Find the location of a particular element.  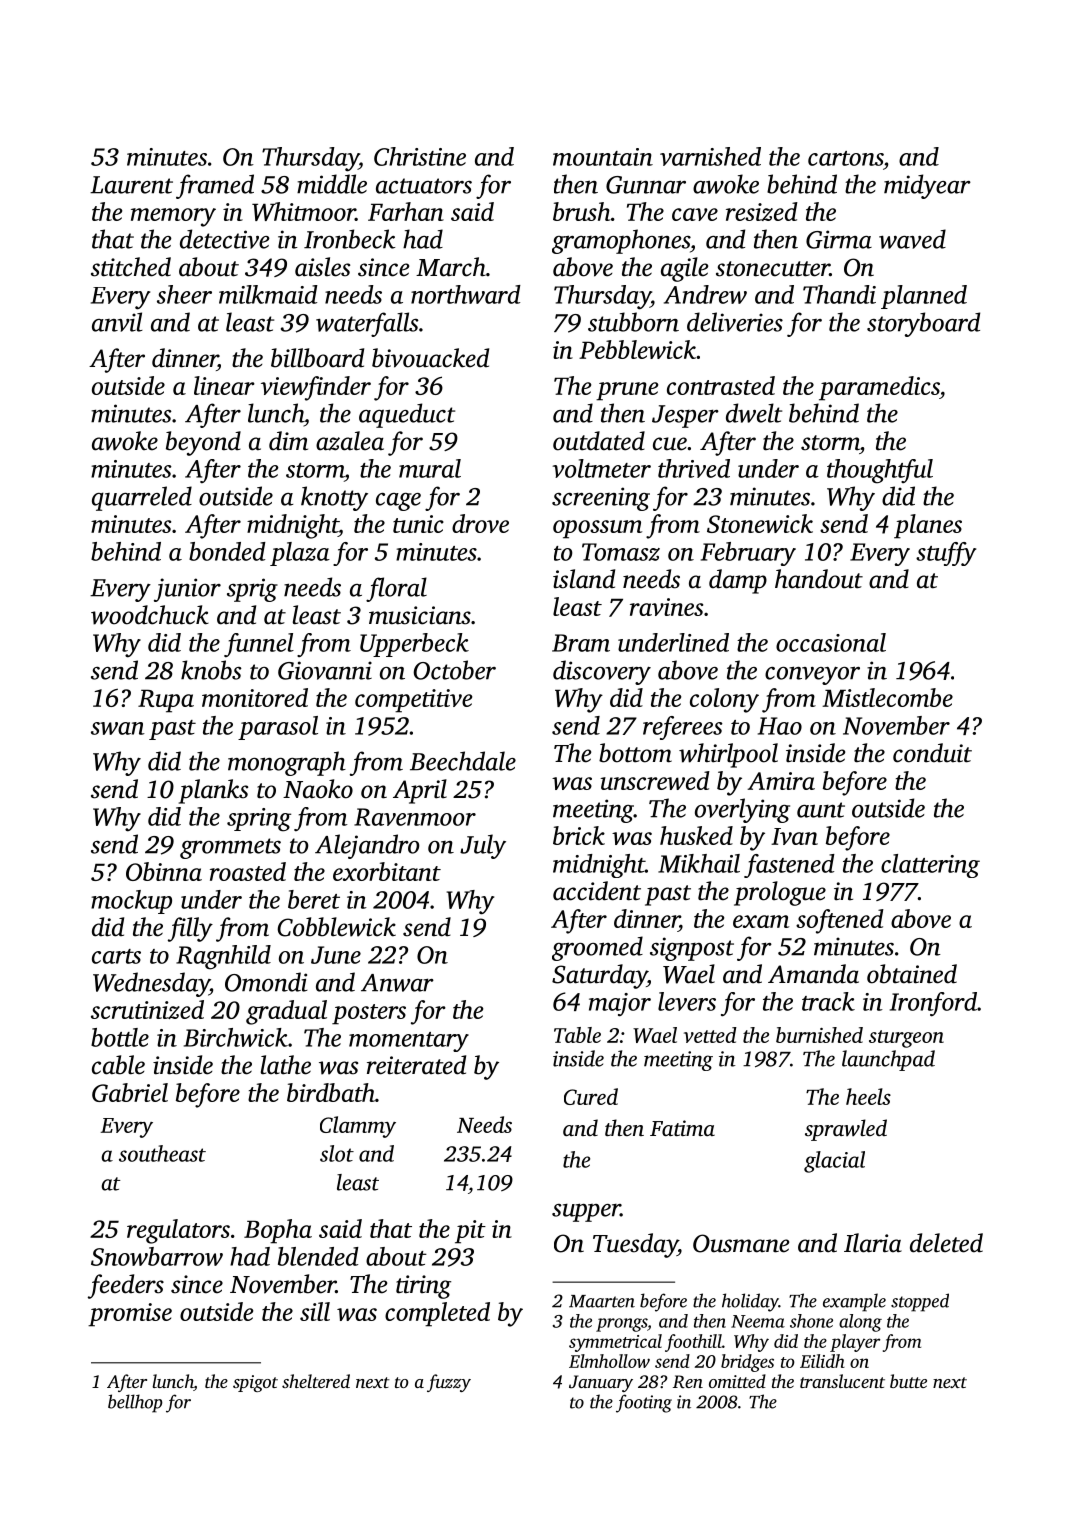

southeast is located at coordinates (162, 1153).
